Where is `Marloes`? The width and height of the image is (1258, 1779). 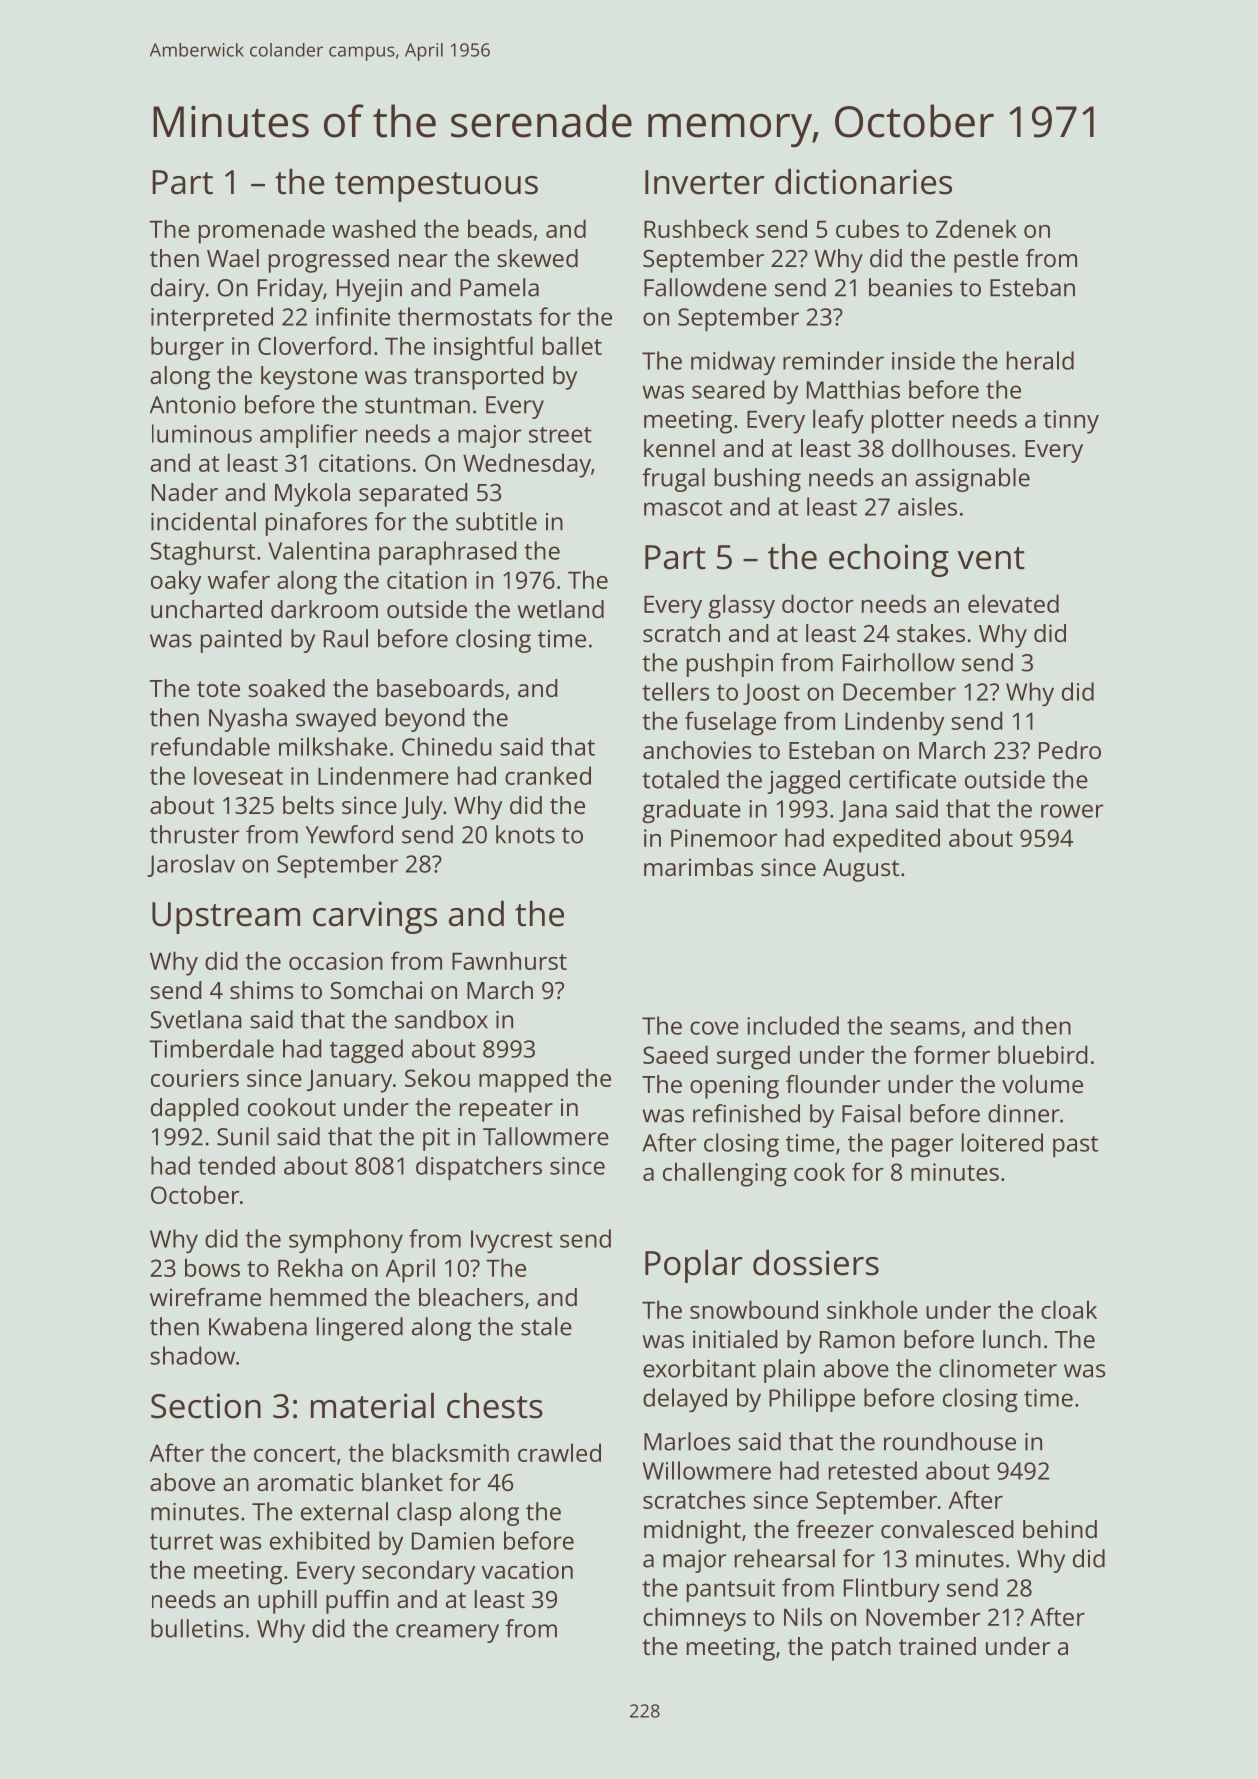
Marloes is located at coordinates (687, 1441).
